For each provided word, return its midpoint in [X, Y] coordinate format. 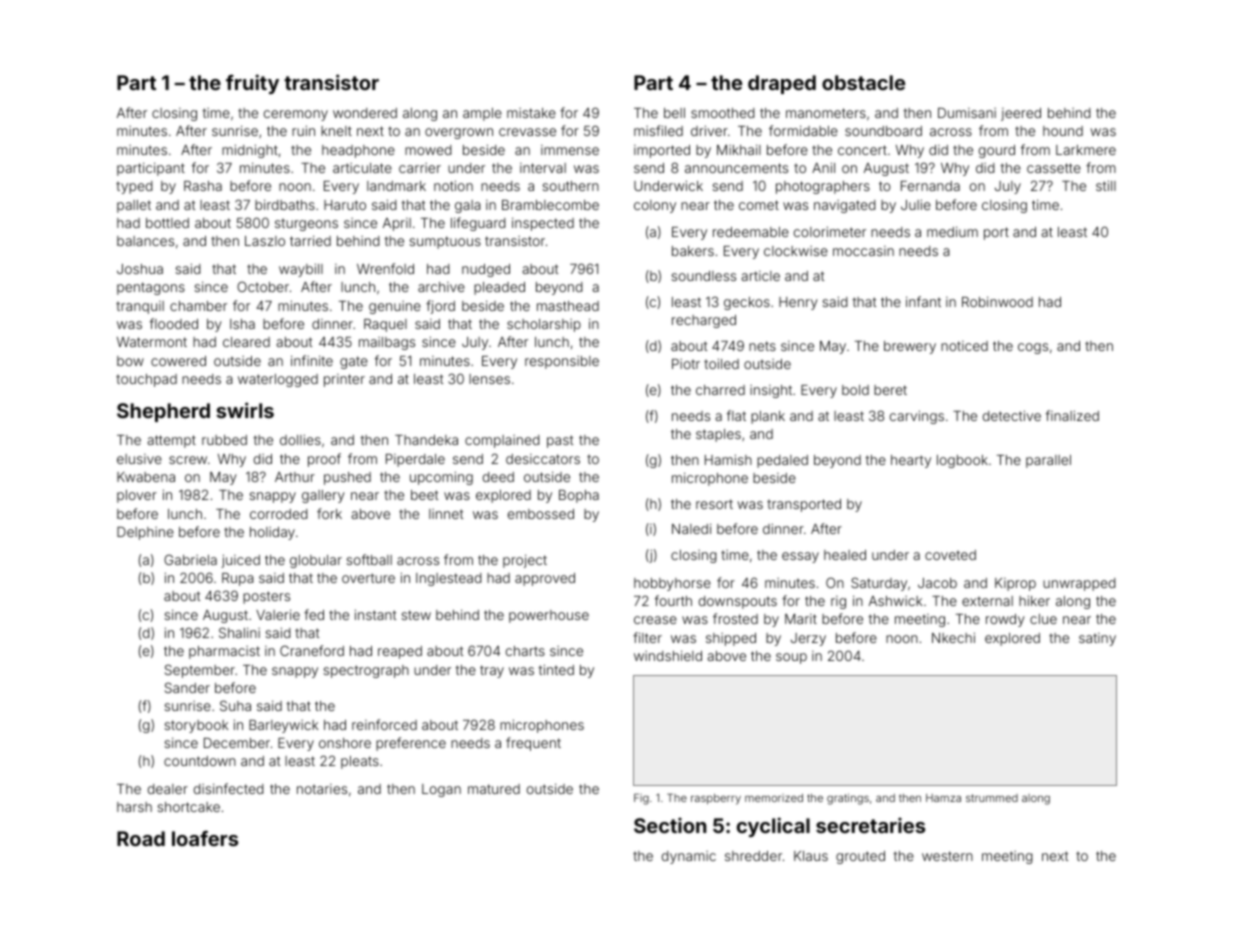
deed [498, 477]
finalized [1072, 415]
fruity [252, 84]
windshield [668, 655]
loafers [205, 838]
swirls [245, 410]
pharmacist [224, 652]
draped [782, 84]
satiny [1097, 639]
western [947, 856]
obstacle [863, 82]
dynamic [689, 857]
